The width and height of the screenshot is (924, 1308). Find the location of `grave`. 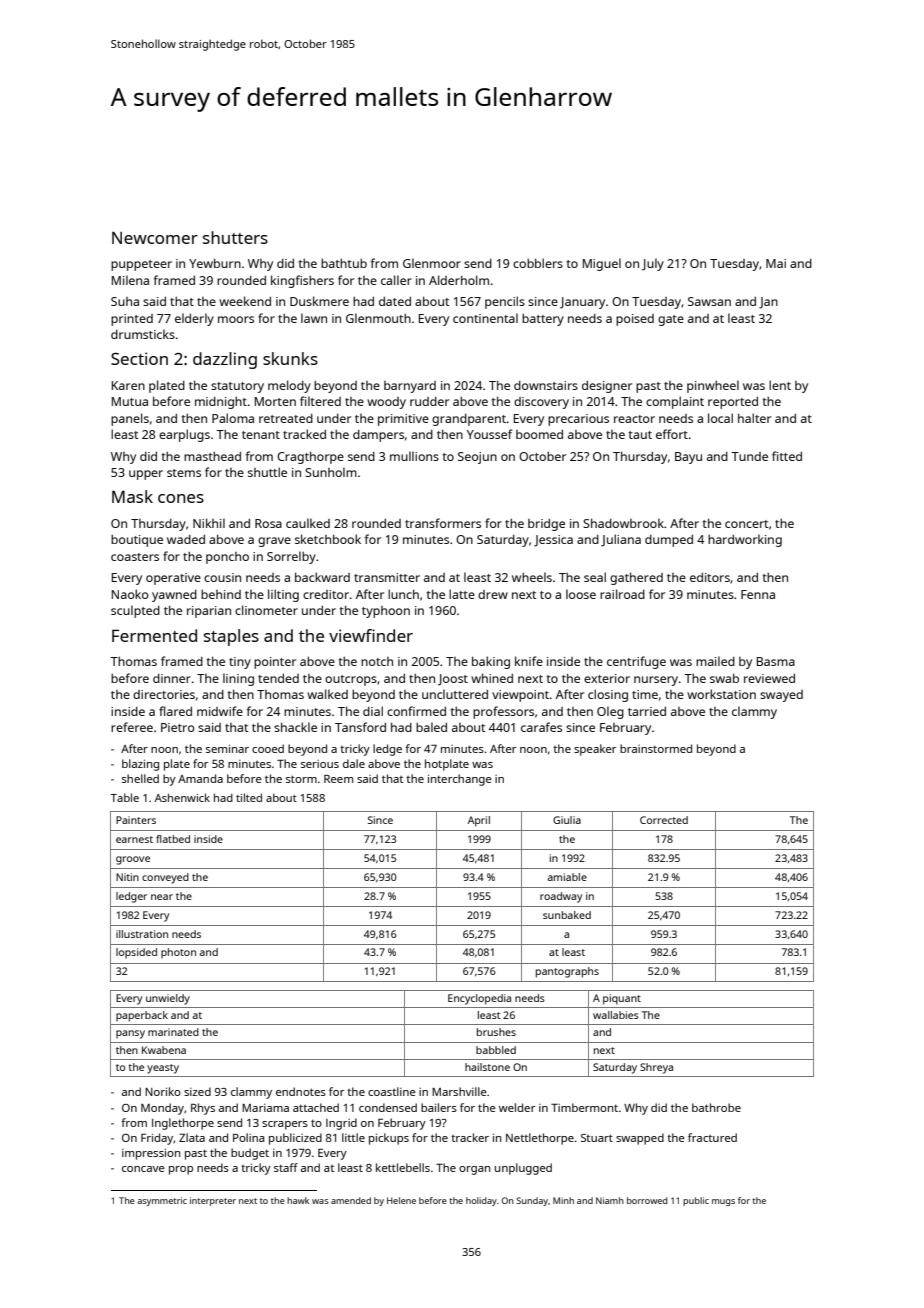

grave is located at coordinates (274, 542).
